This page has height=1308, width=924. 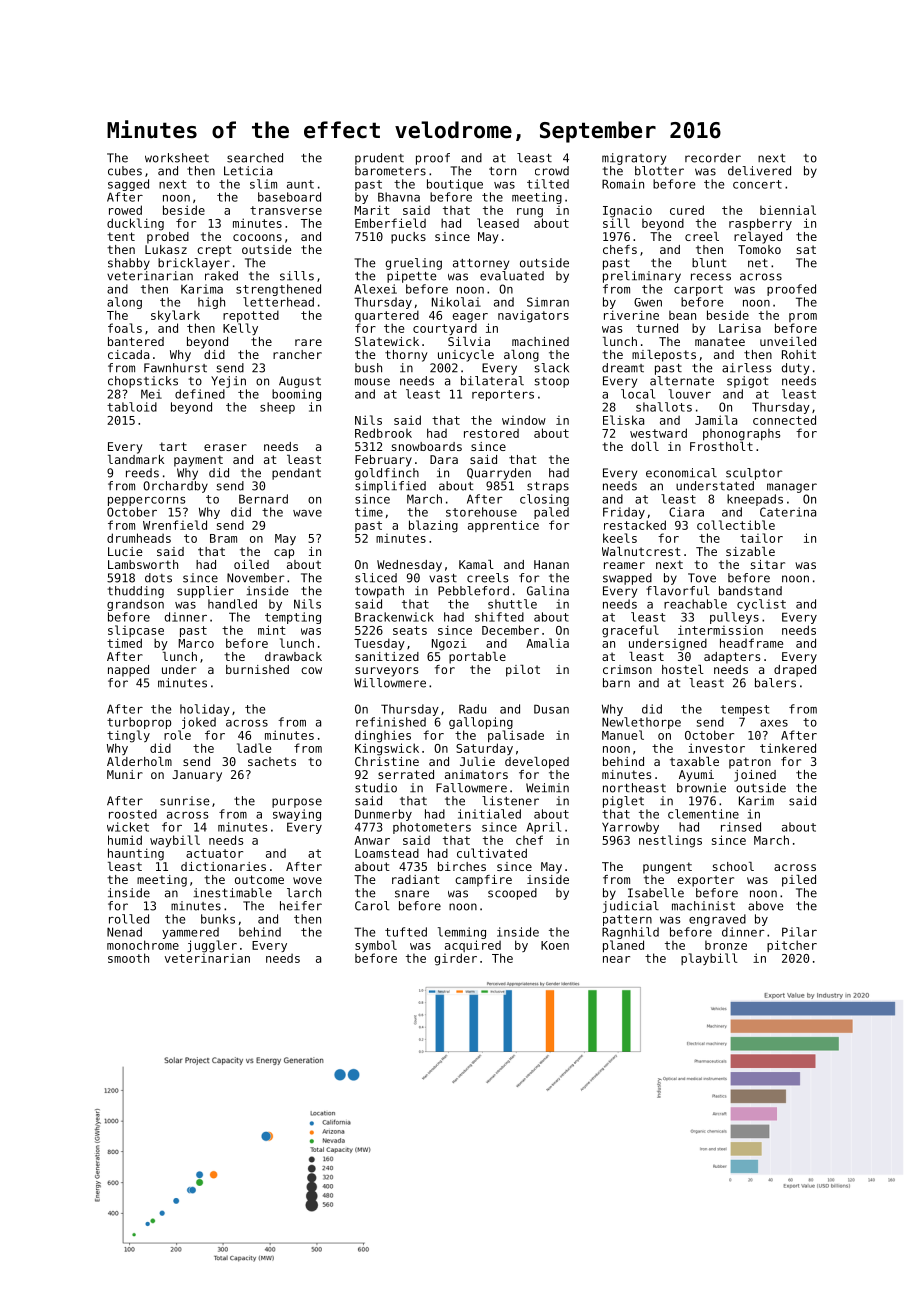 What do you see at coordinates (524, 420) in the page?
I see `window` at bounding box center [524, 420].
